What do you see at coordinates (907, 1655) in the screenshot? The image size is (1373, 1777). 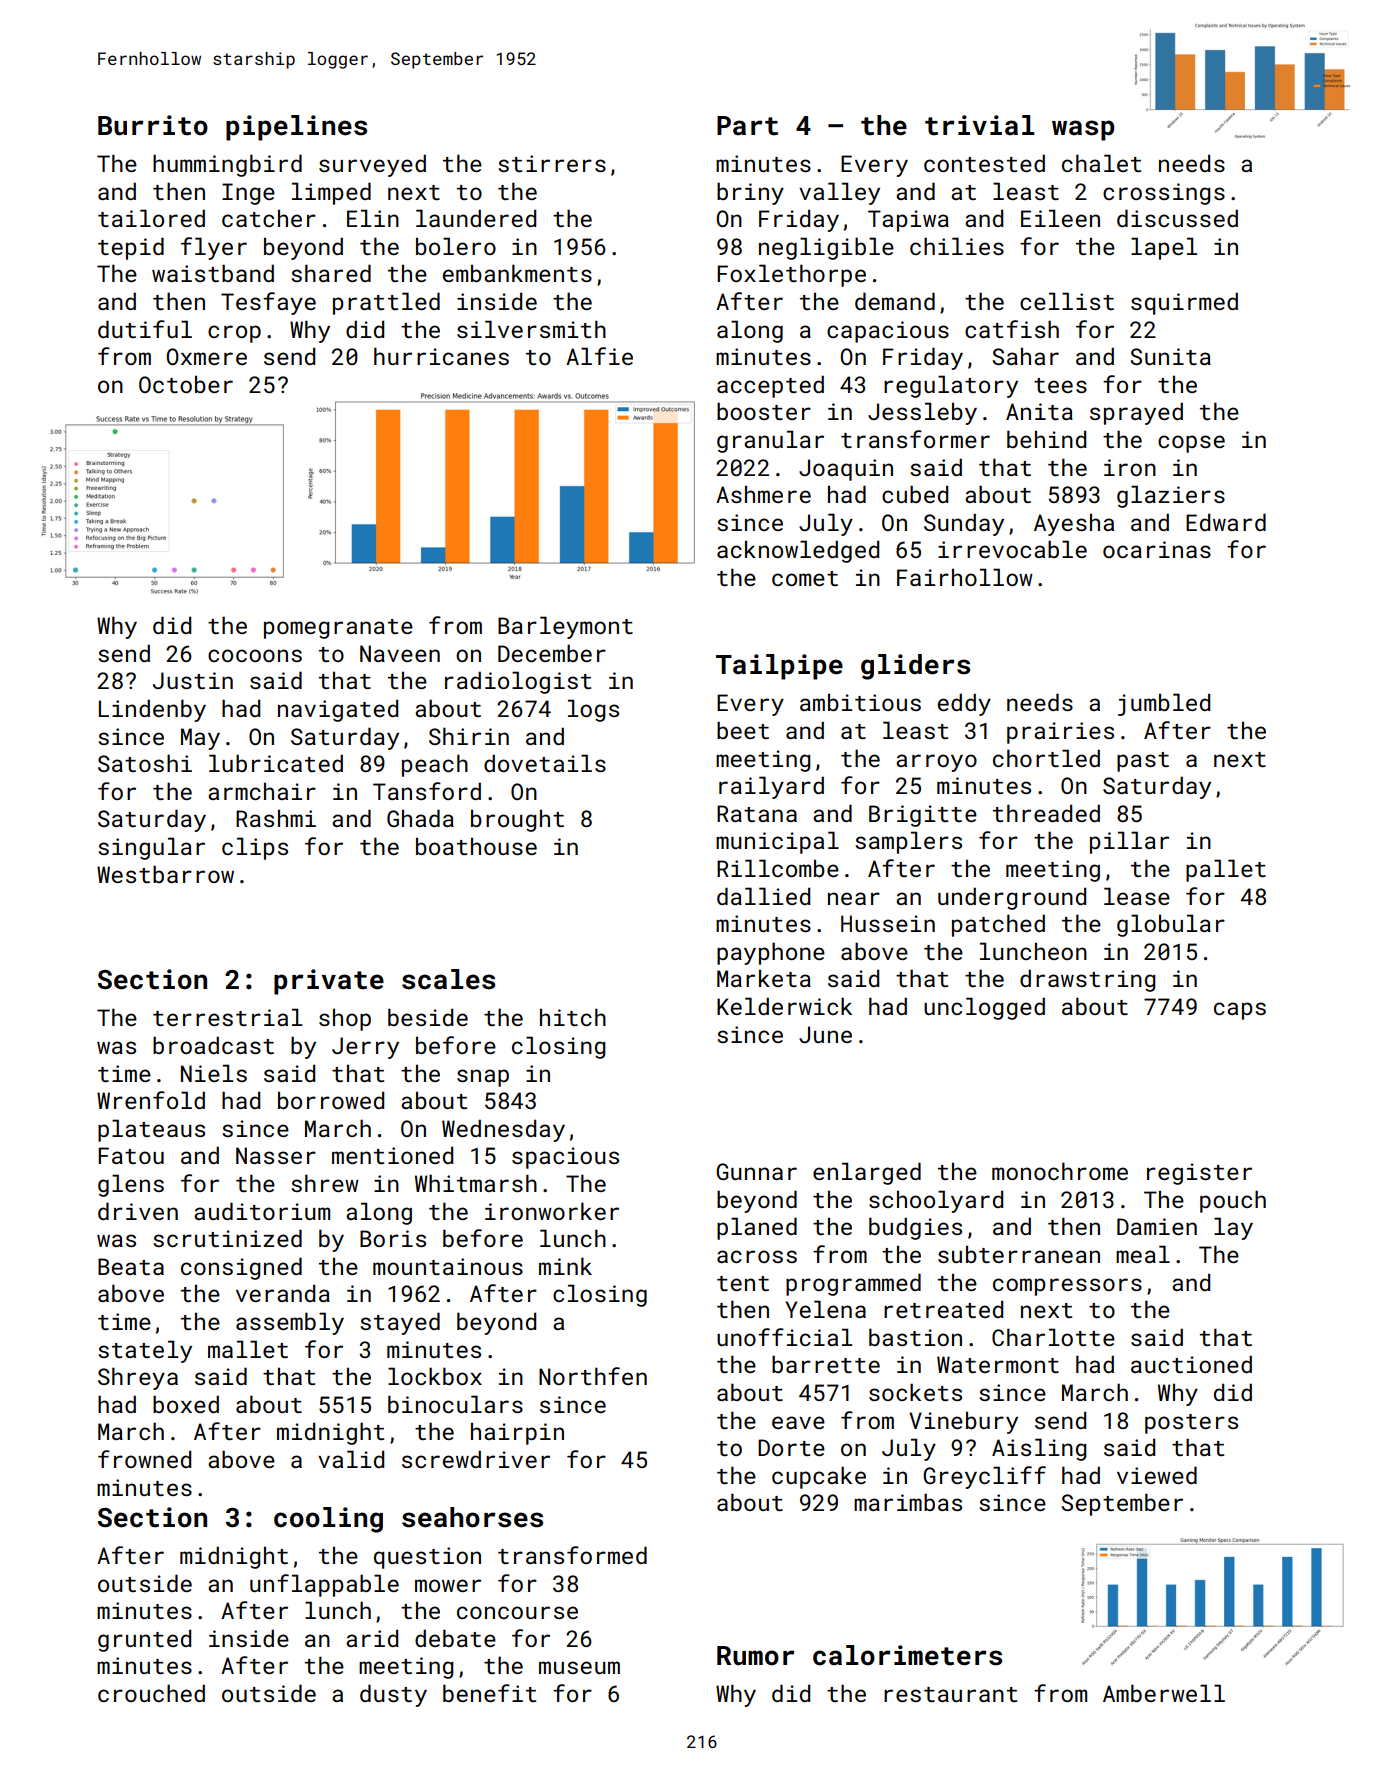 I see `calorimeters` at bounding box center [907, 1655].
